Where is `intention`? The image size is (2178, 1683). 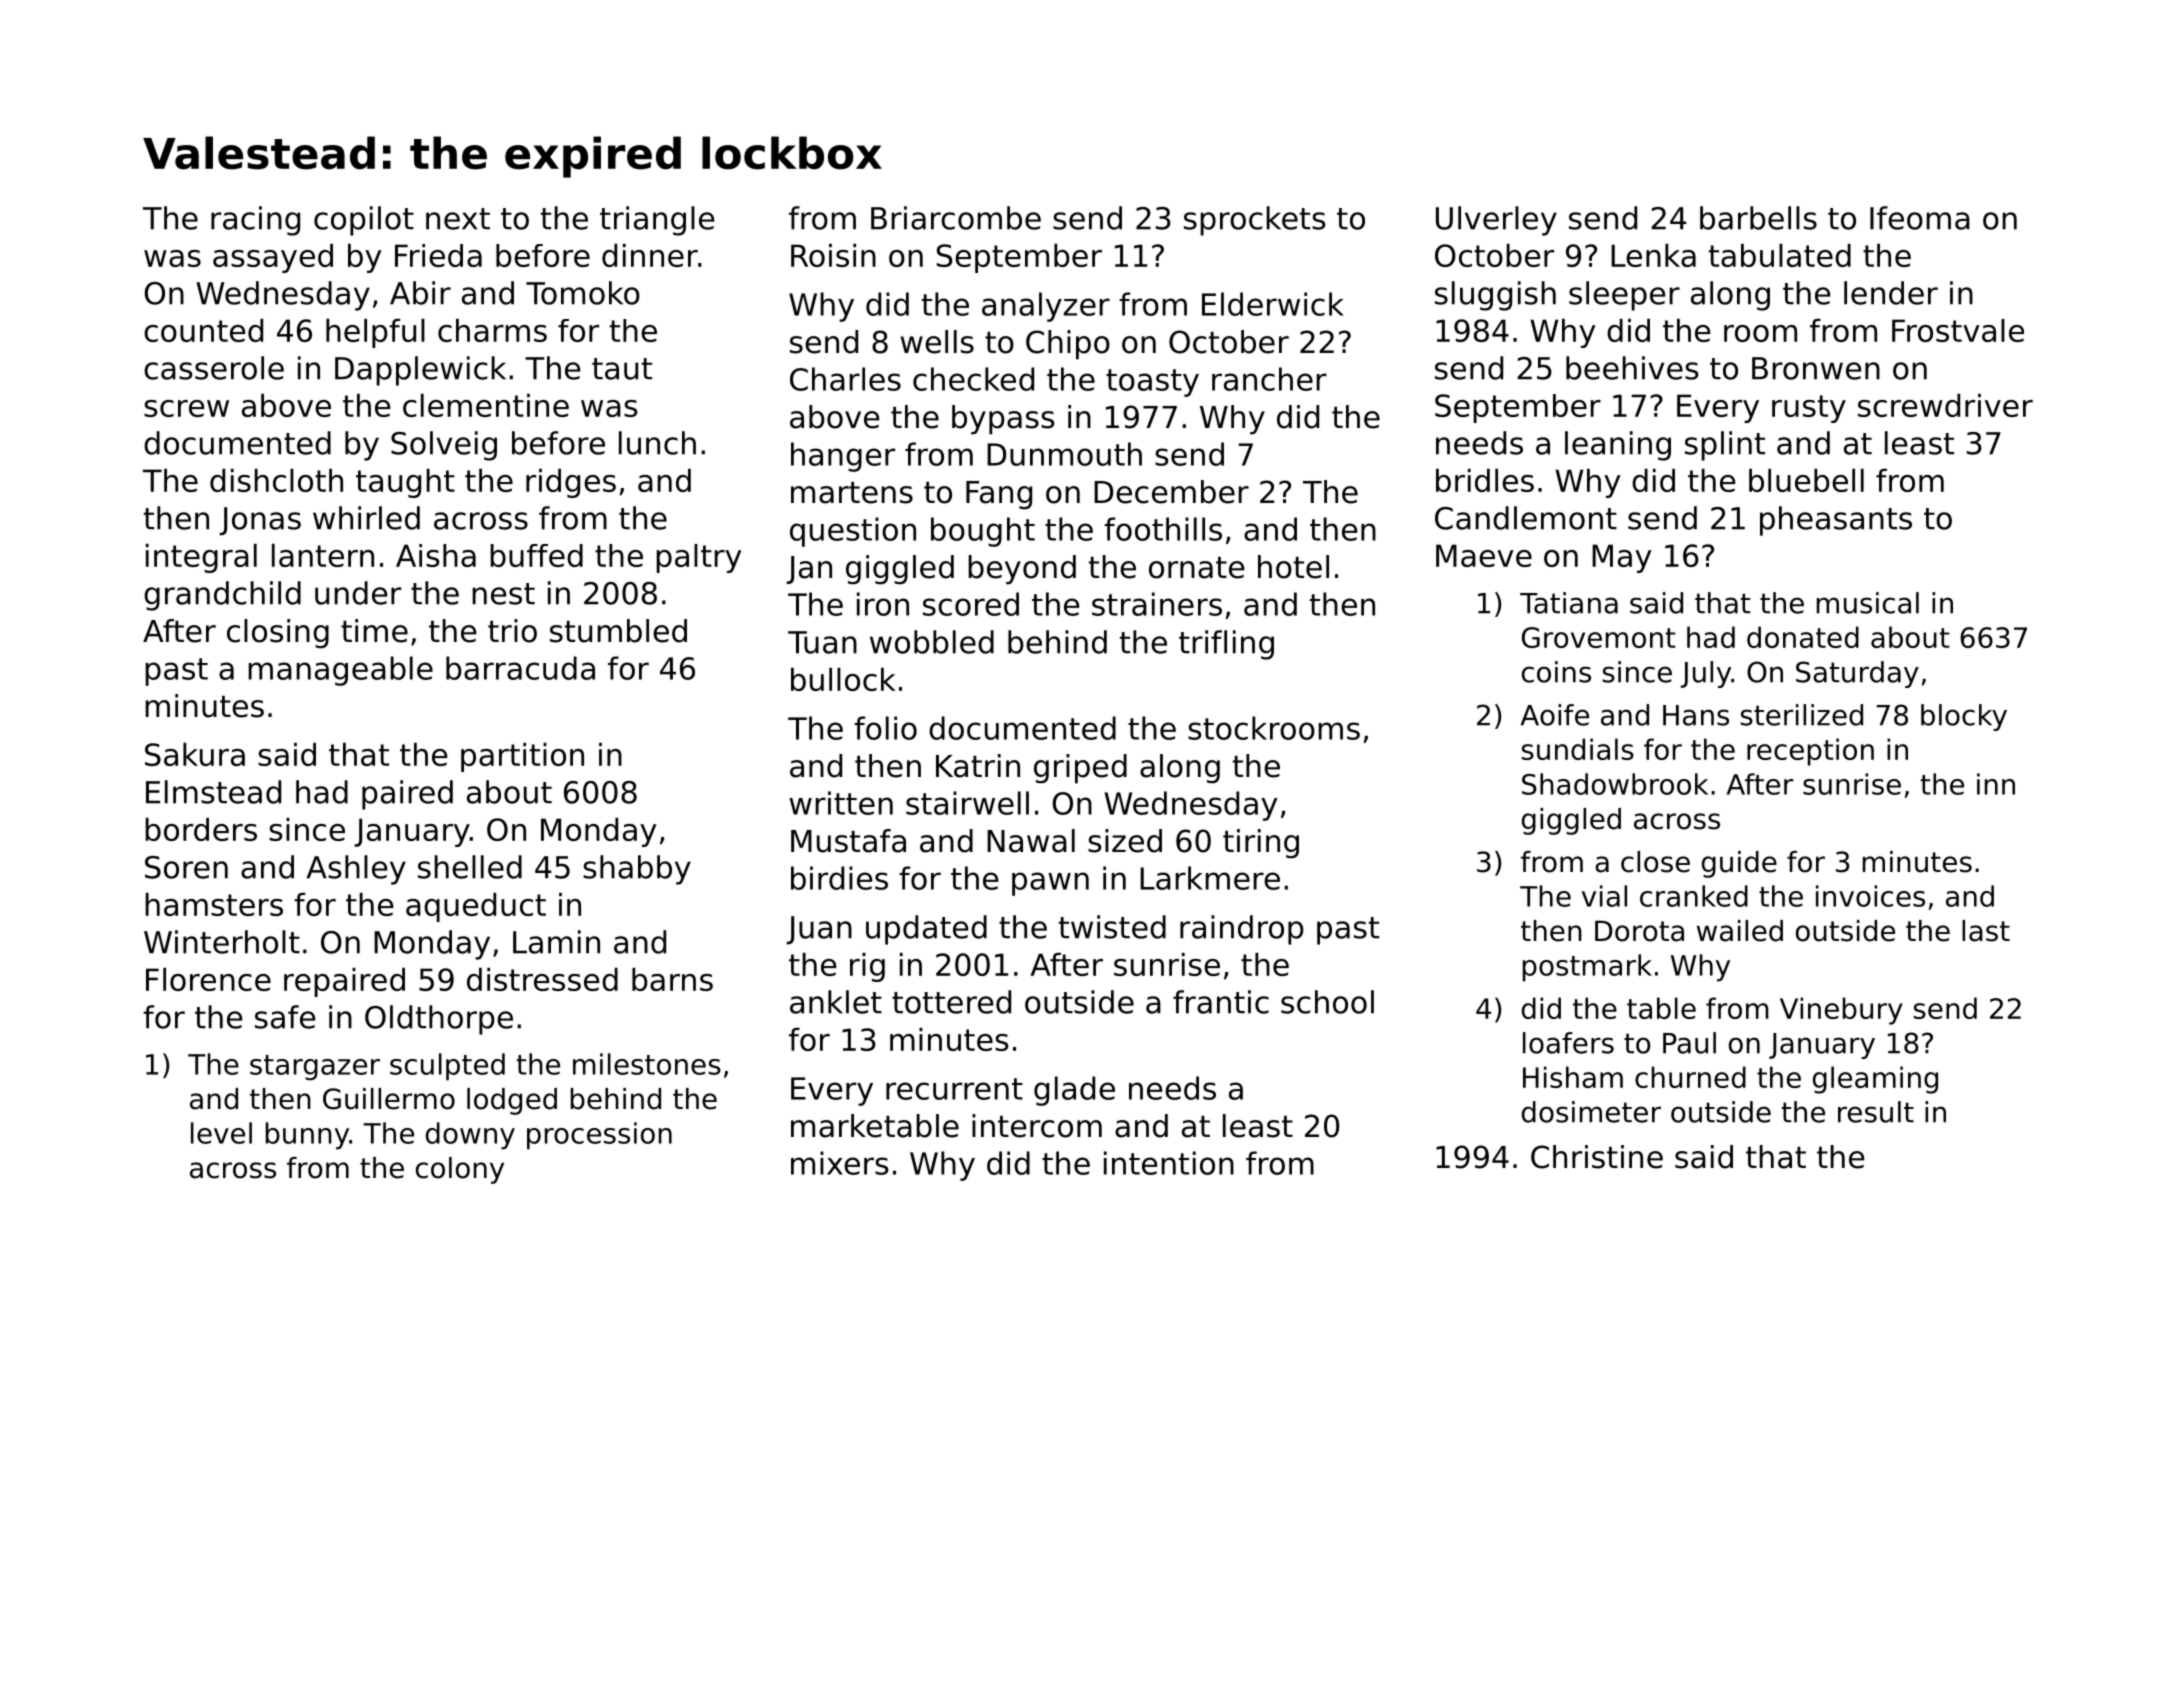
intention is located at coordinates (1169, 1163).
